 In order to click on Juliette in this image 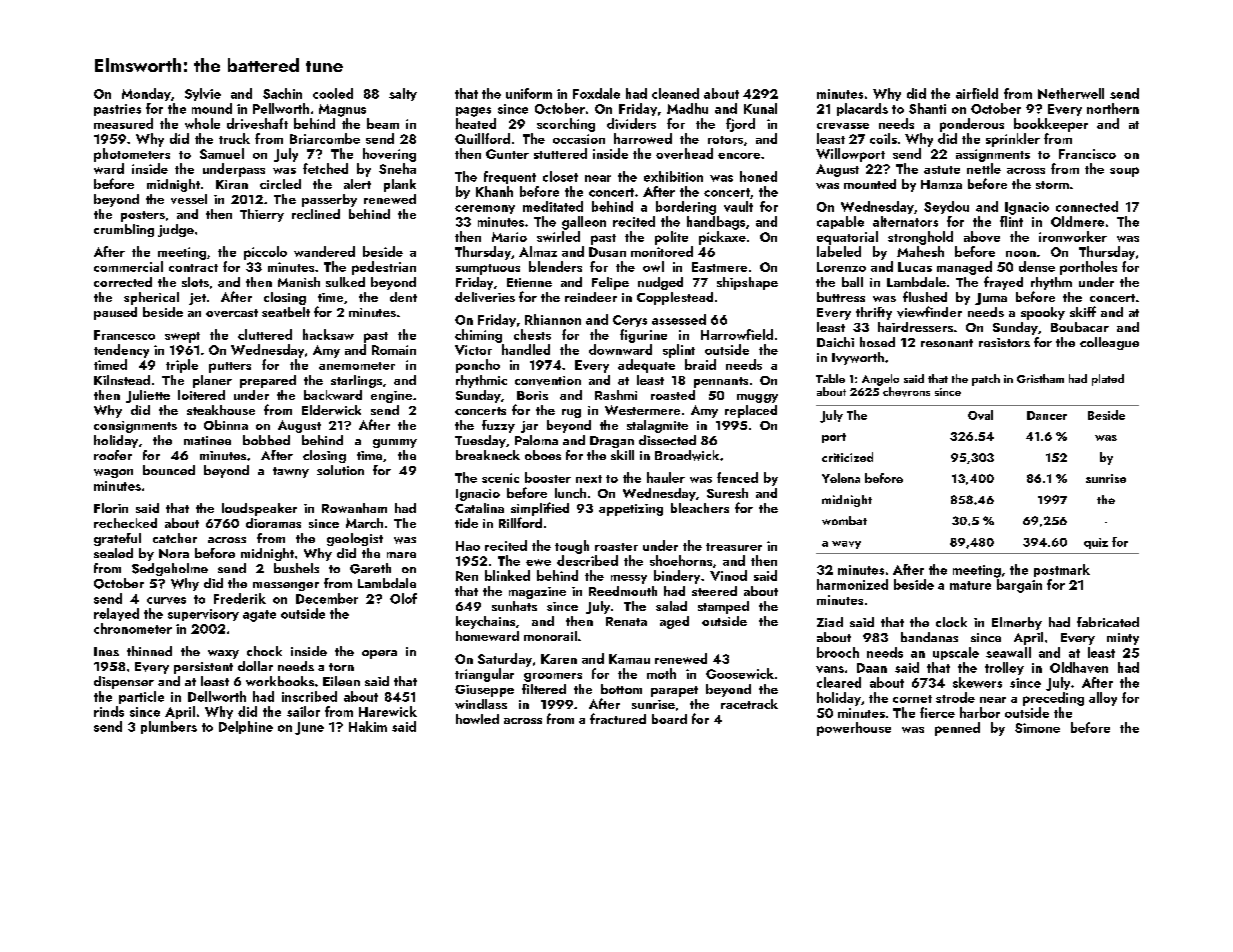, I will do `click(148, 396)`.
